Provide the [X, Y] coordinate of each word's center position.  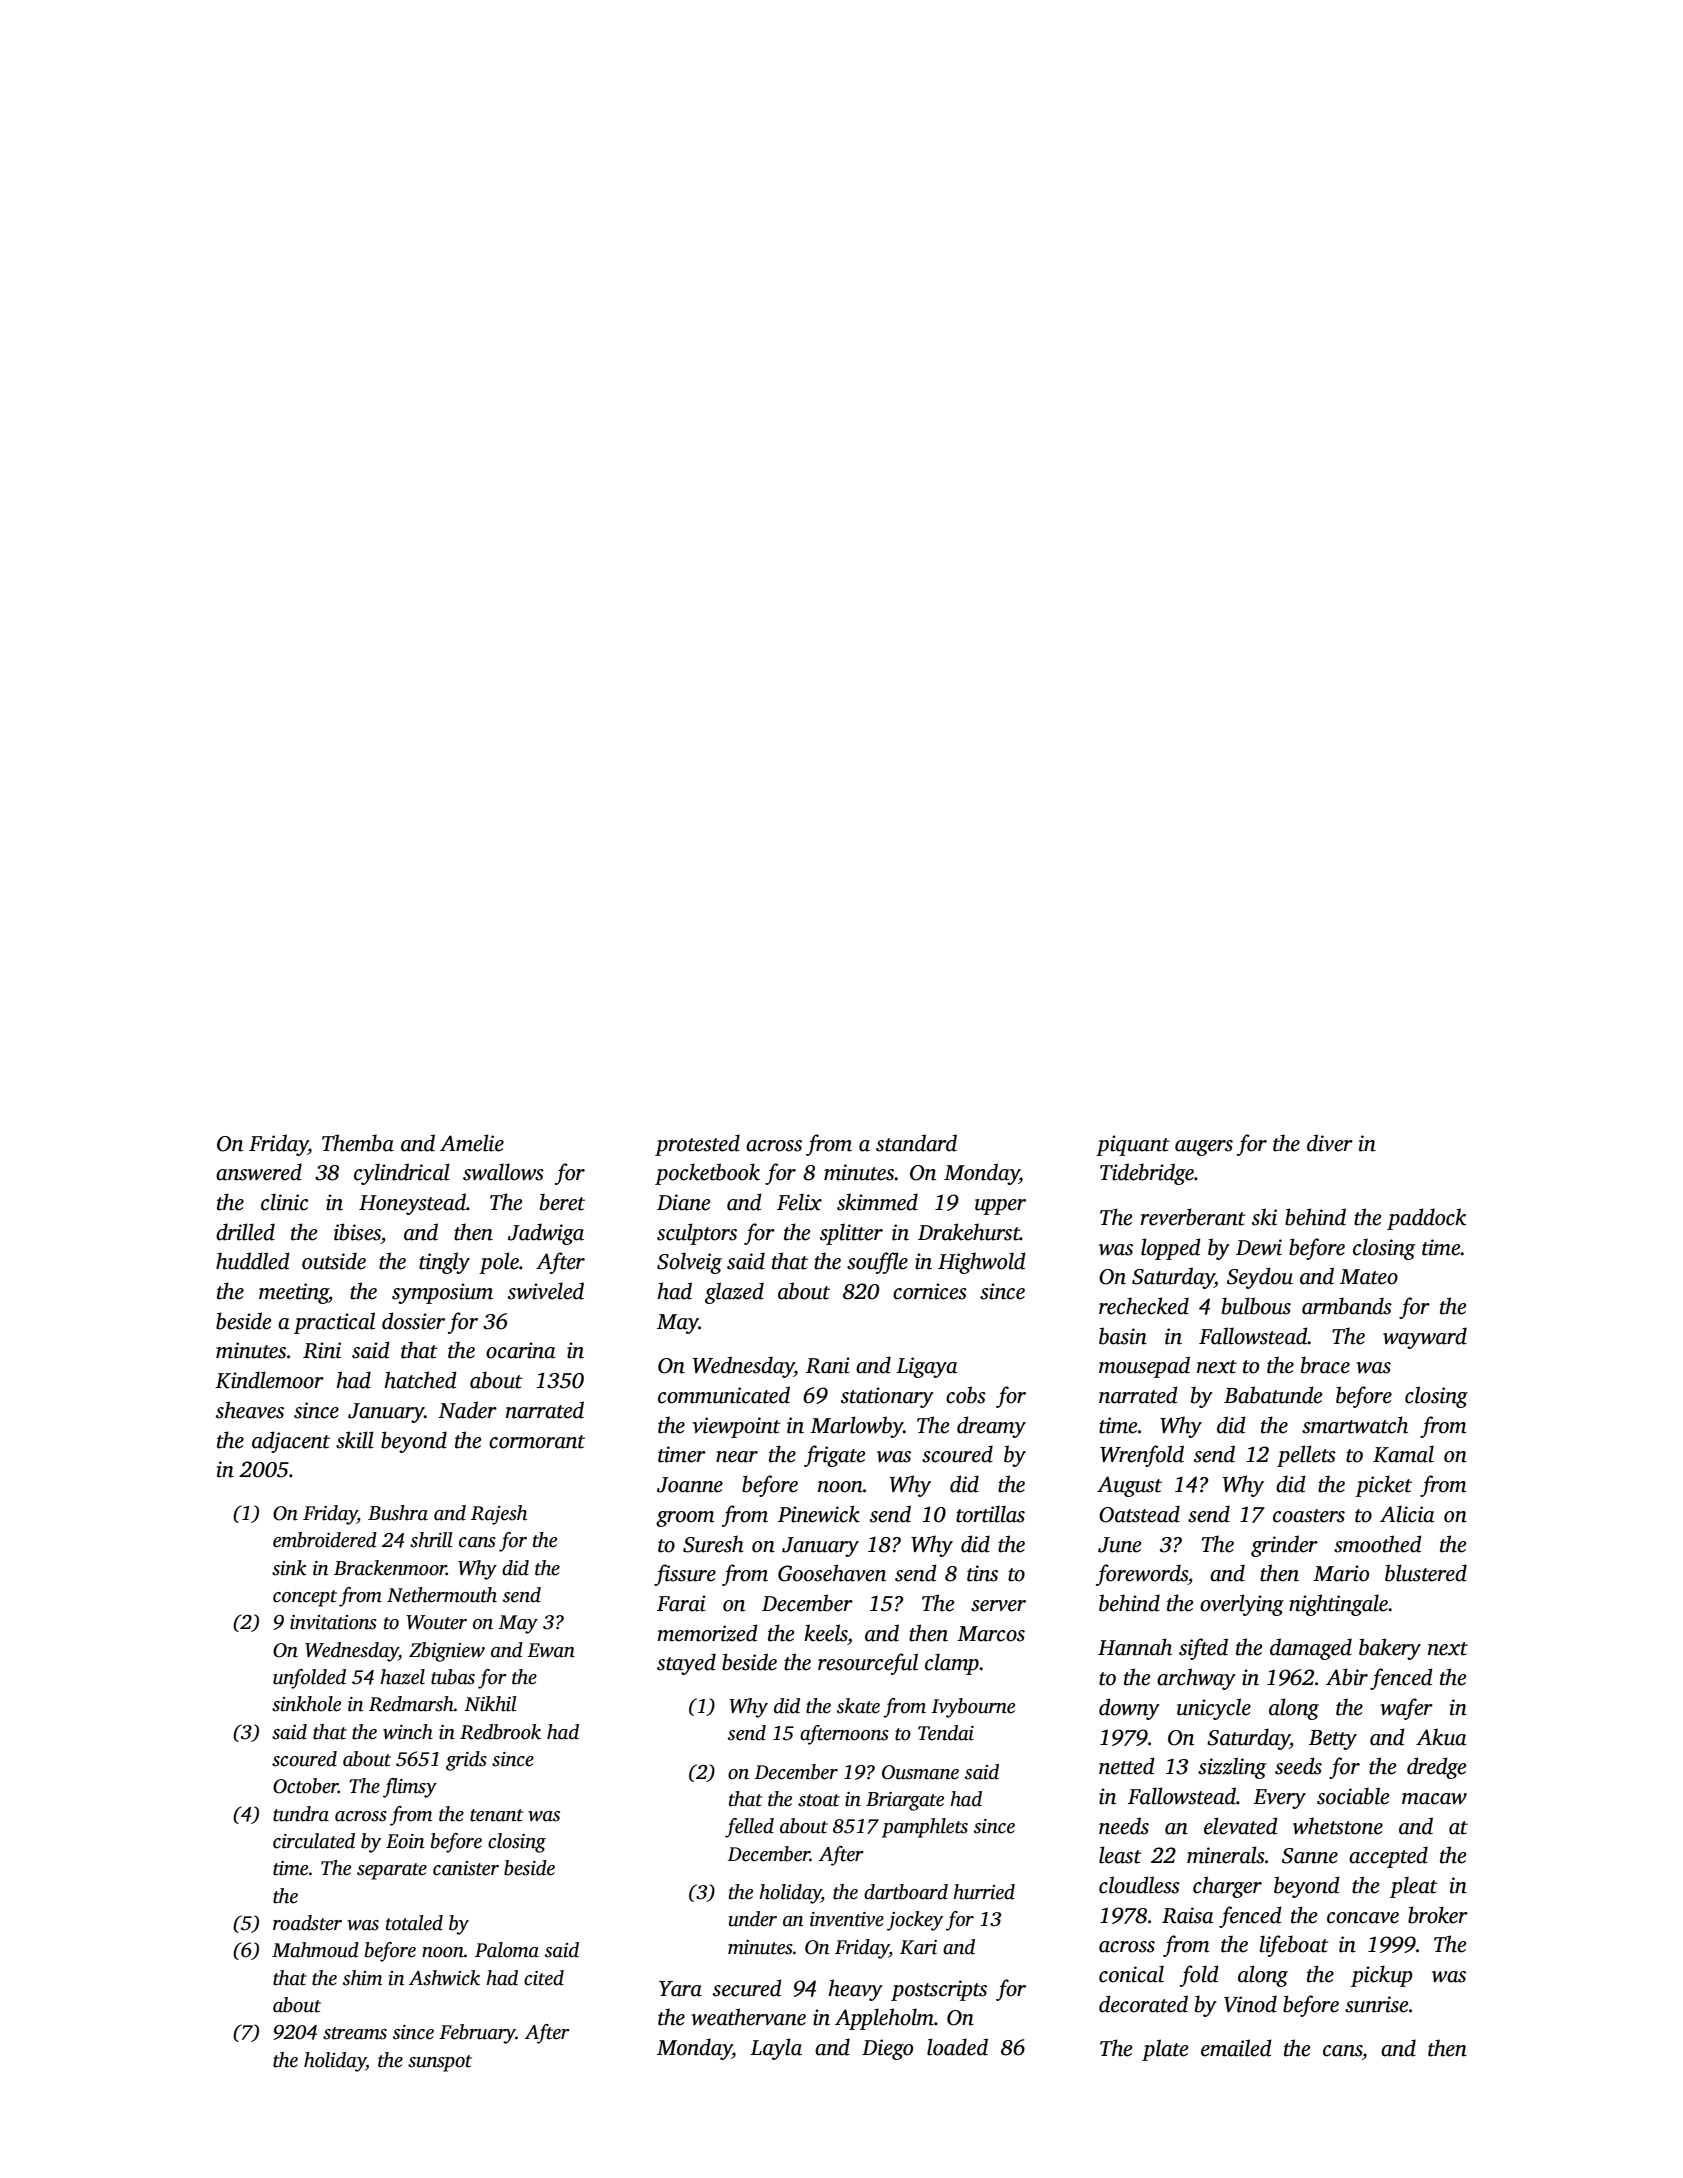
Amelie [472, 1143]
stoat [819, 1800]
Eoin [405, 1841]
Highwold [982, 1263]
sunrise [1376, 2004]
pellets [1306, 1456]
